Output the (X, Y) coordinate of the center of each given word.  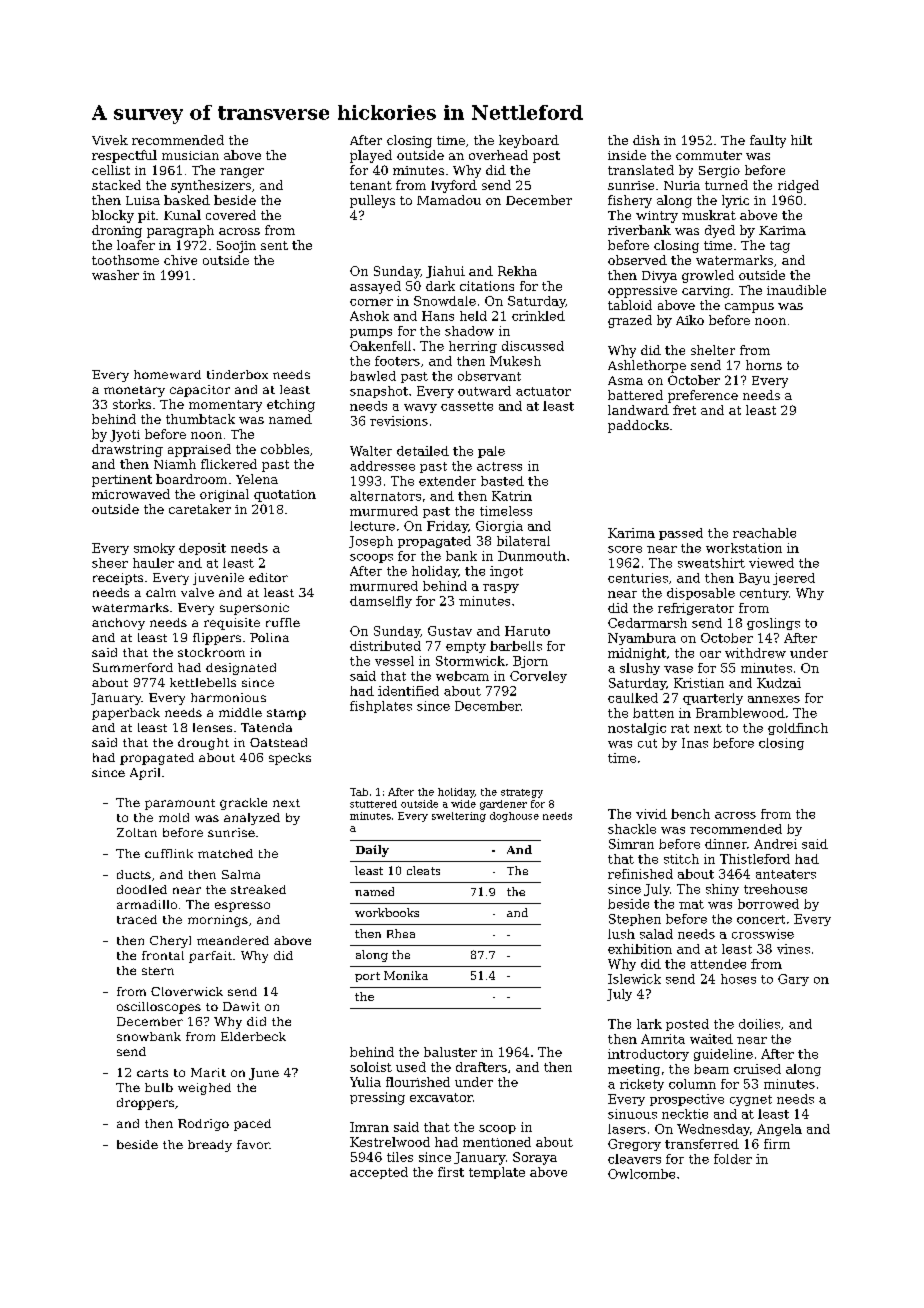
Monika (406, 975)
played (371, 156)
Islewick (634, 979)
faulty (768, 141)
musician (190, 155)
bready (210, 1146)
